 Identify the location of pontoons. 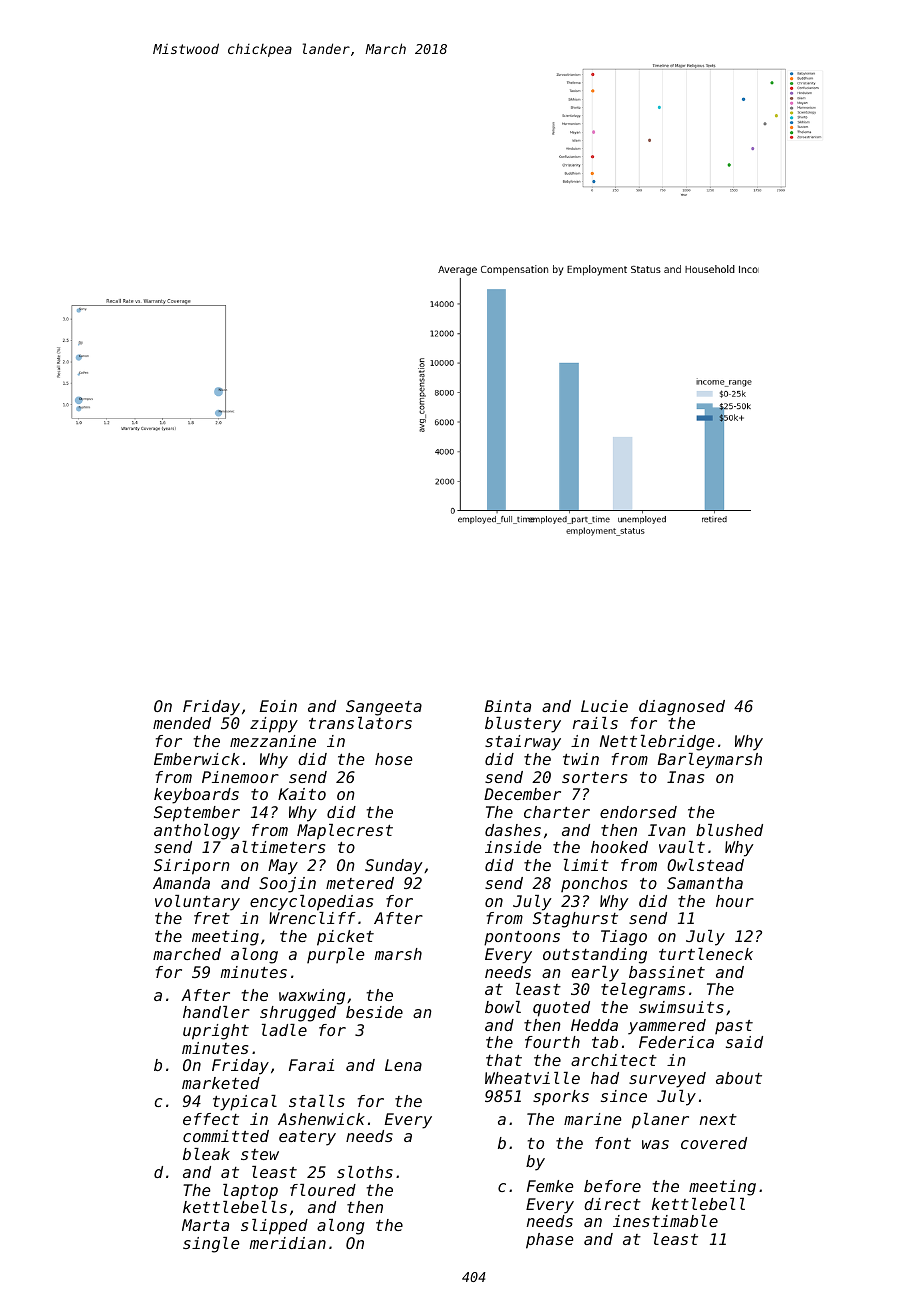
(522, 938).
